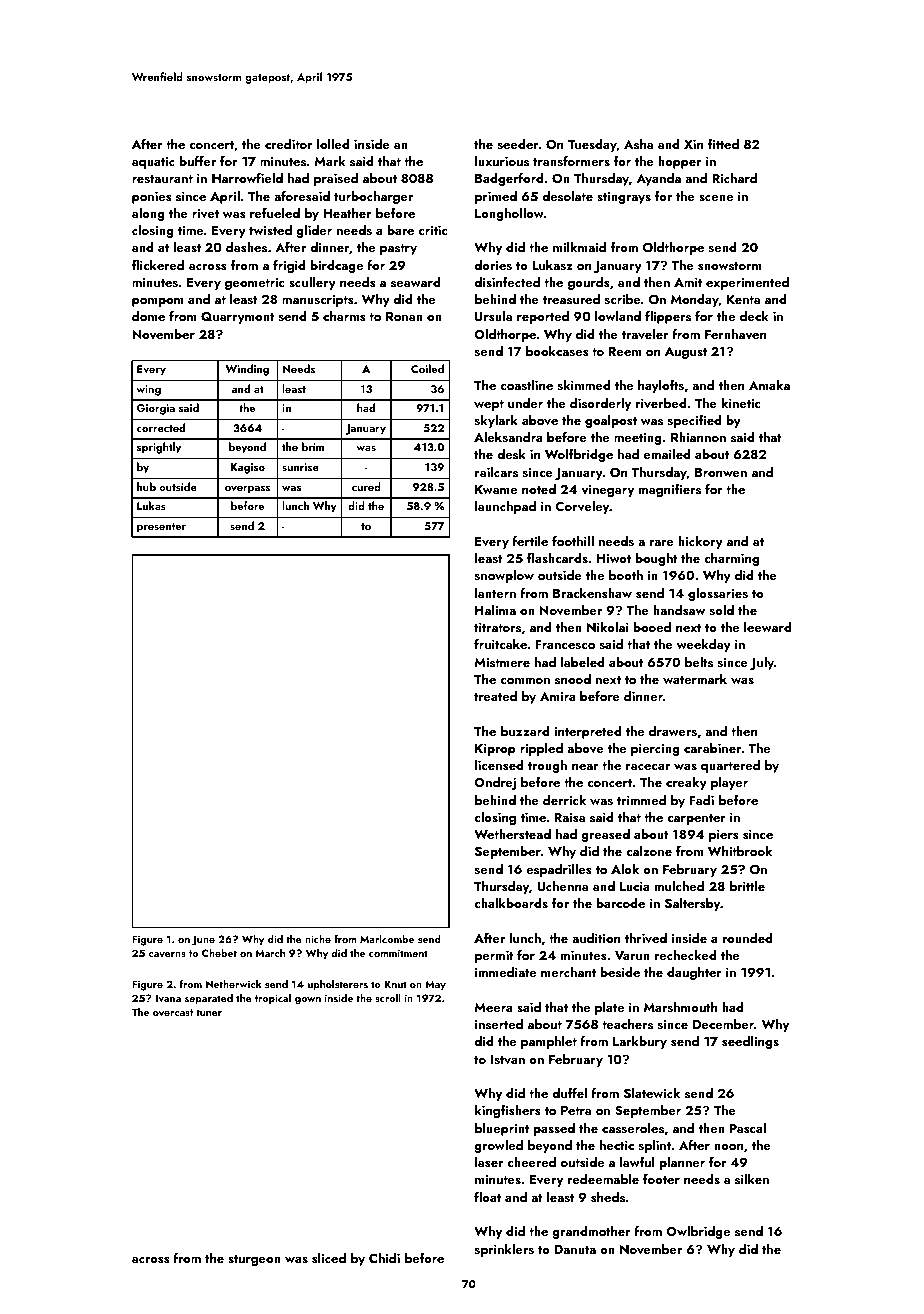 This screenshot has height=1314, width=924. I want to click on lolled, so click(333, 144).
